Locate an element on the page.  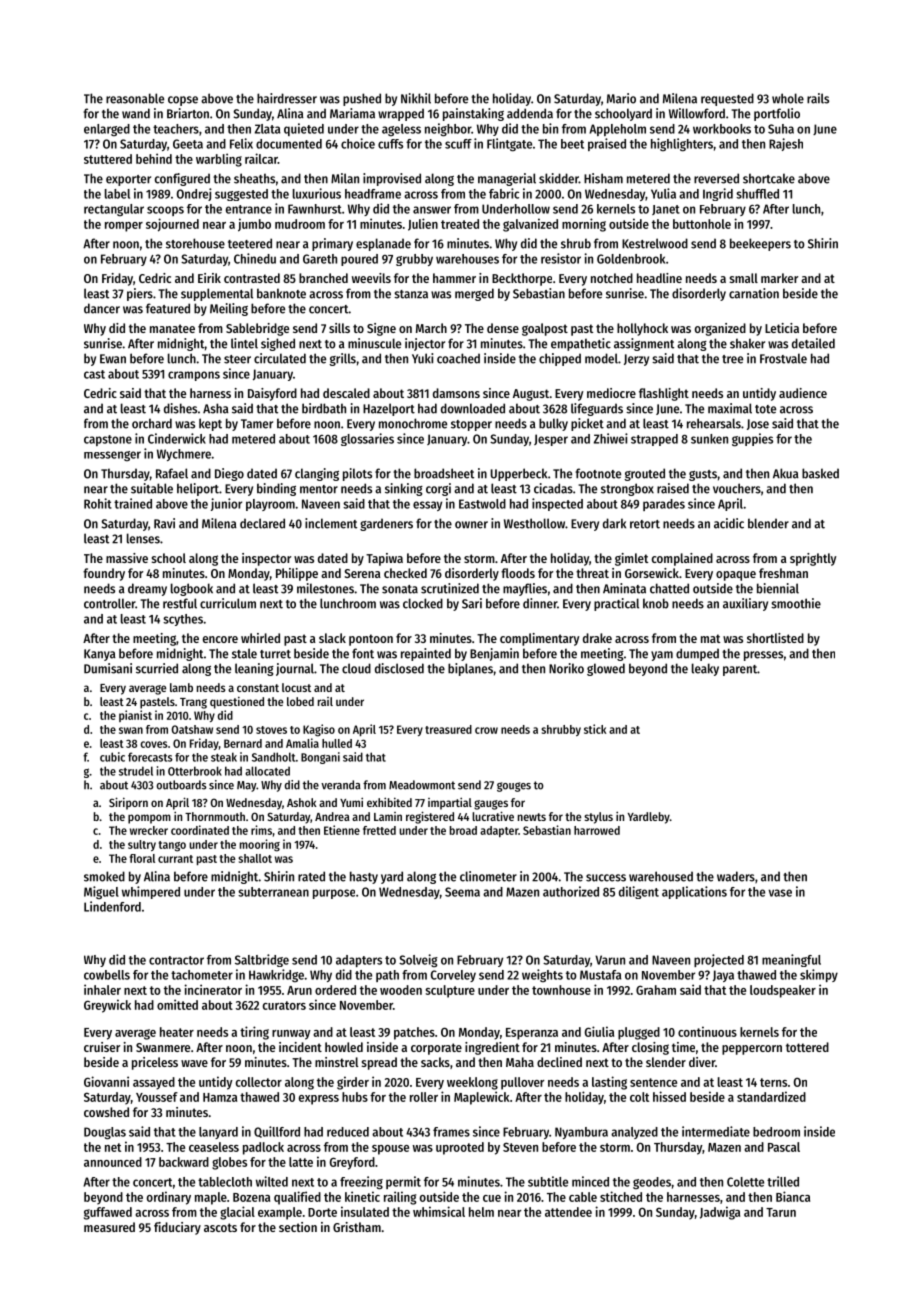
gusts is located at coordinates (703, 475).
